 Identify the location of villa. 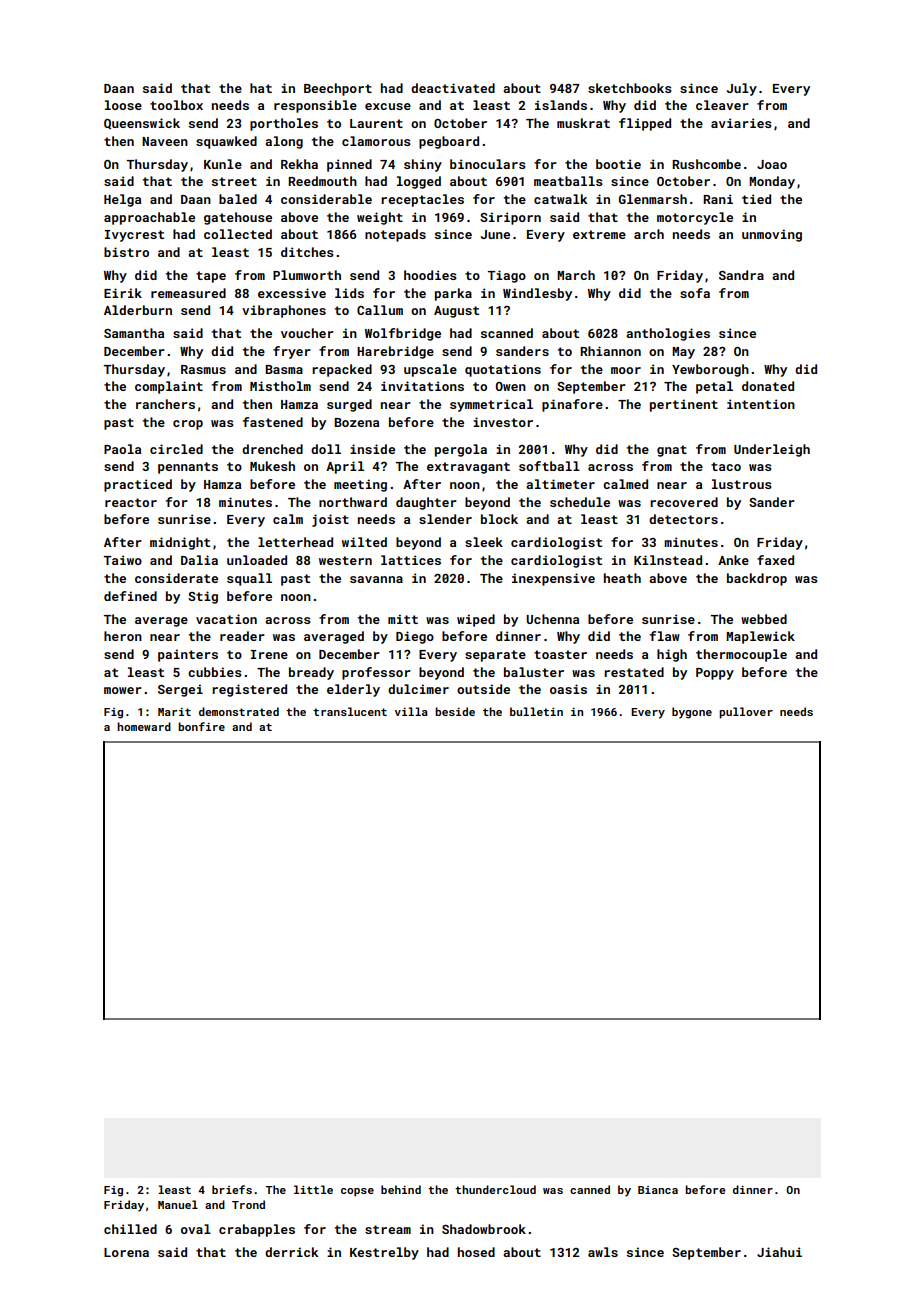
(411, 711).
